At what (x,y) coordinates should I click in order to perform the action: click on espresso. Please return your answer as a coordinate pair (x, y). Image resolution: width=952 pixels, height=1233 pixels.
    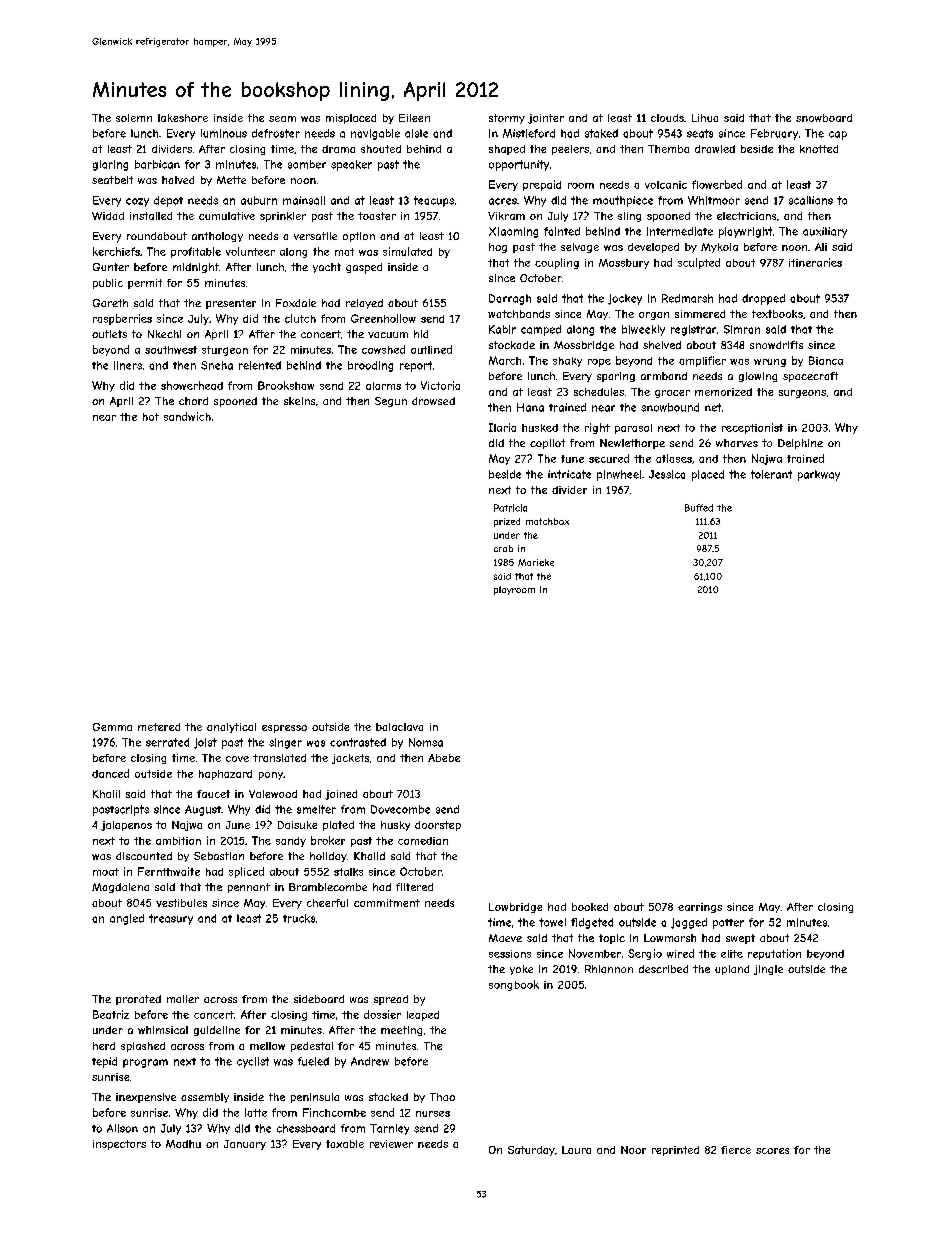
    Looking at the image, I should click on (284, 729).
